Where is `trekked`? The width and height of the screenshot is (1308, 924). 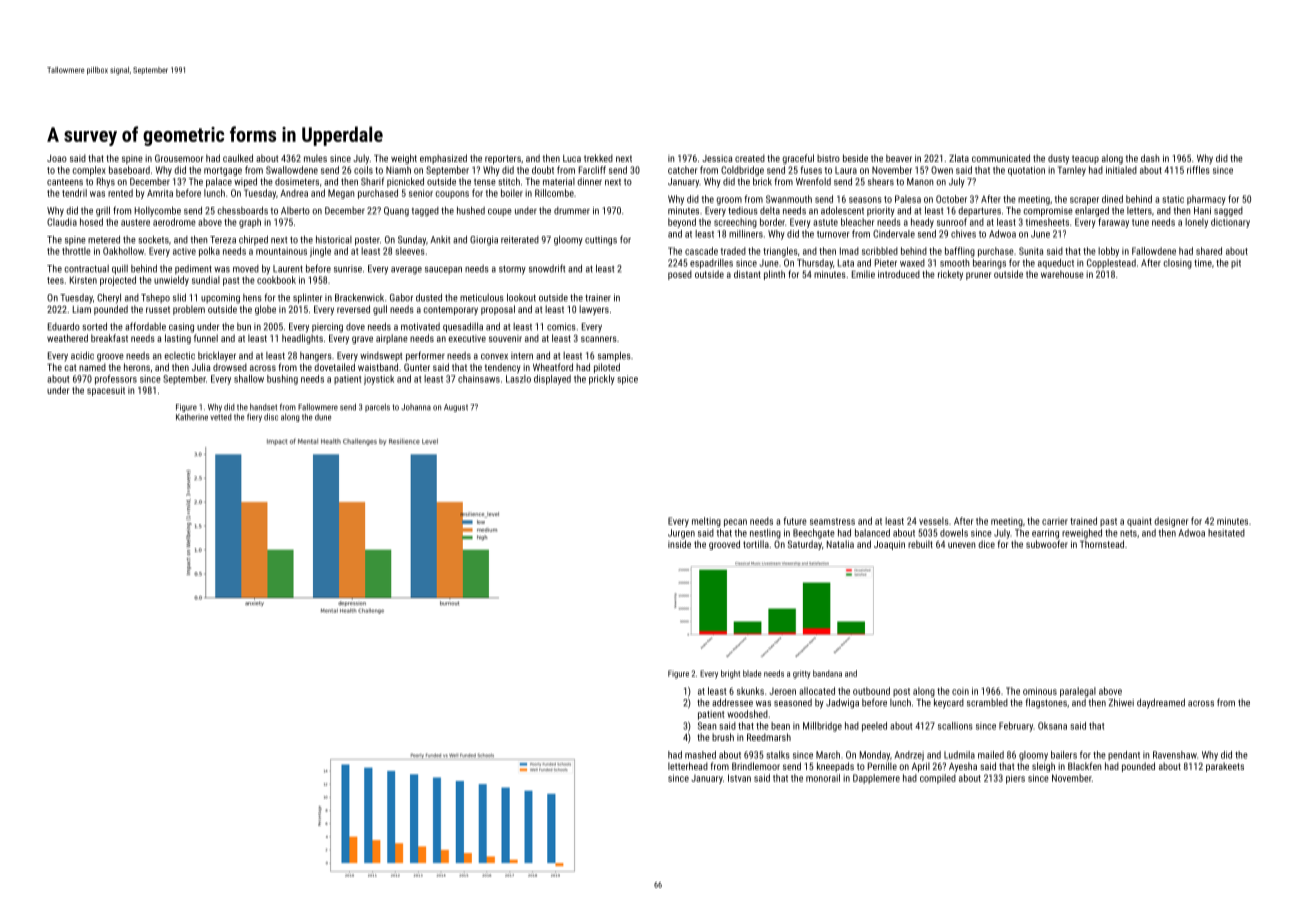 trekked is located at coordinates (598, 158).
